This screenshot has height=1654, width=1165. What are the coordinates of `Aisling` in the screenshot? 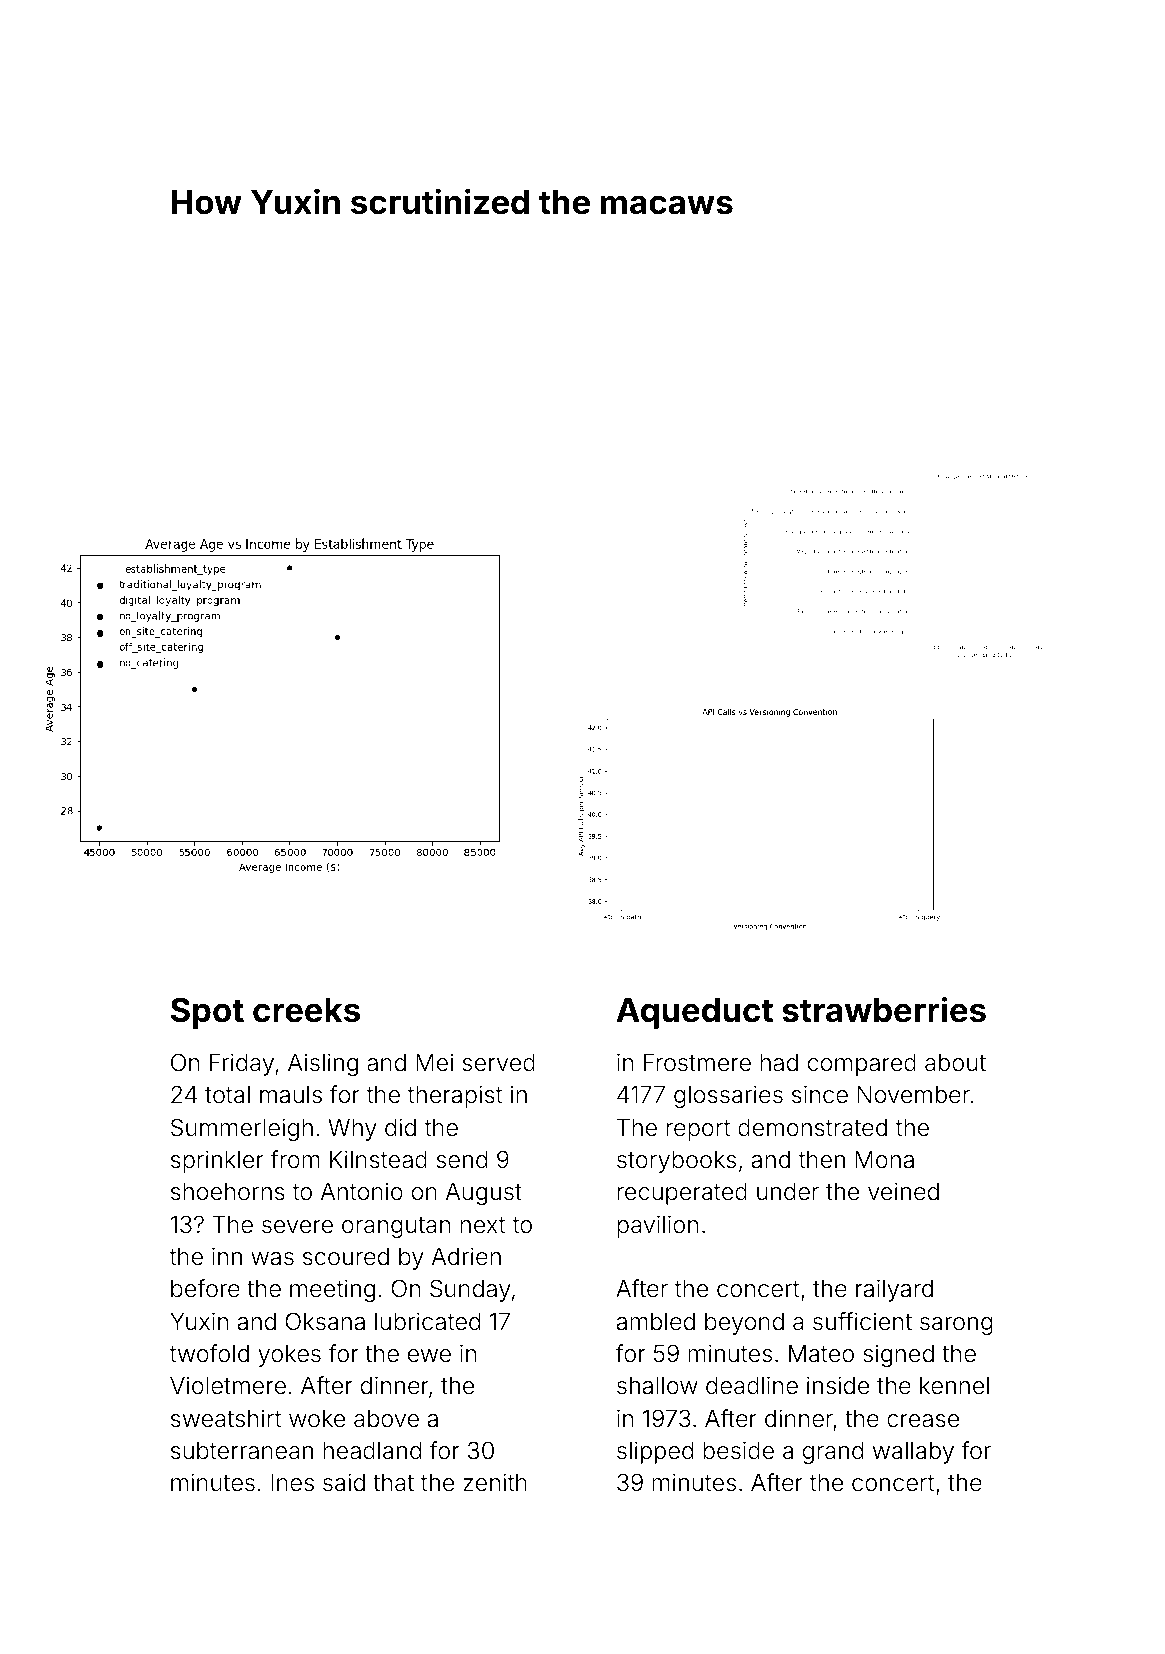 It's located at (323, 1064).
